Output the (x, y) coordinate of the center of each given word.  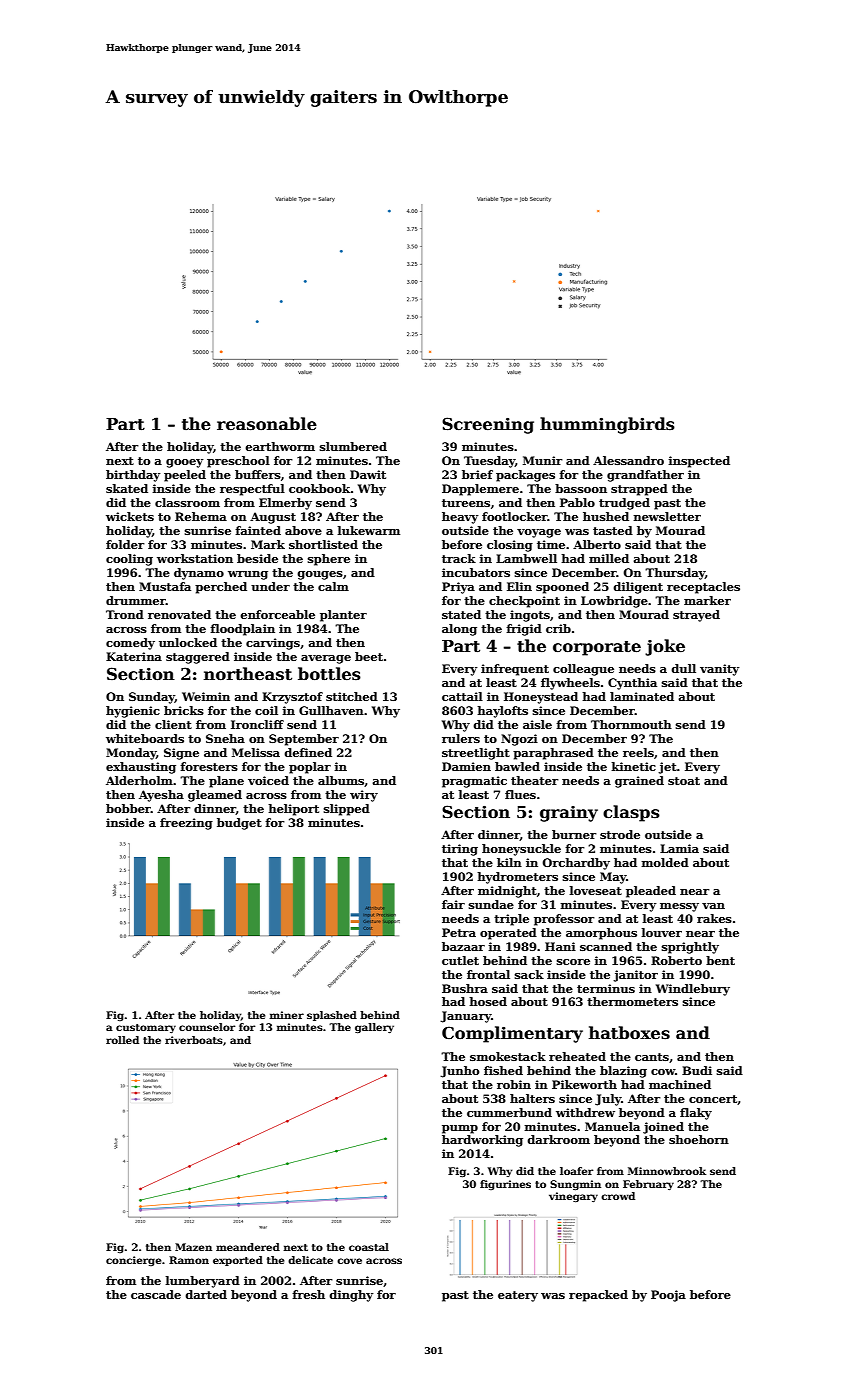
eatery (518, 1296)
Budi (697, 1070)
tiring (460, 850)
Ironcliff (257, 724)
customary (146, 1028)
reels (638, 752)
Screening (488, 425)
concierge (134, 1261)
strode (620, 834)
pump (460, 1129)
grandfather (645, 476)
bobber (128, 808)
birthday (133, 476)
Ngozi (519, 740)
